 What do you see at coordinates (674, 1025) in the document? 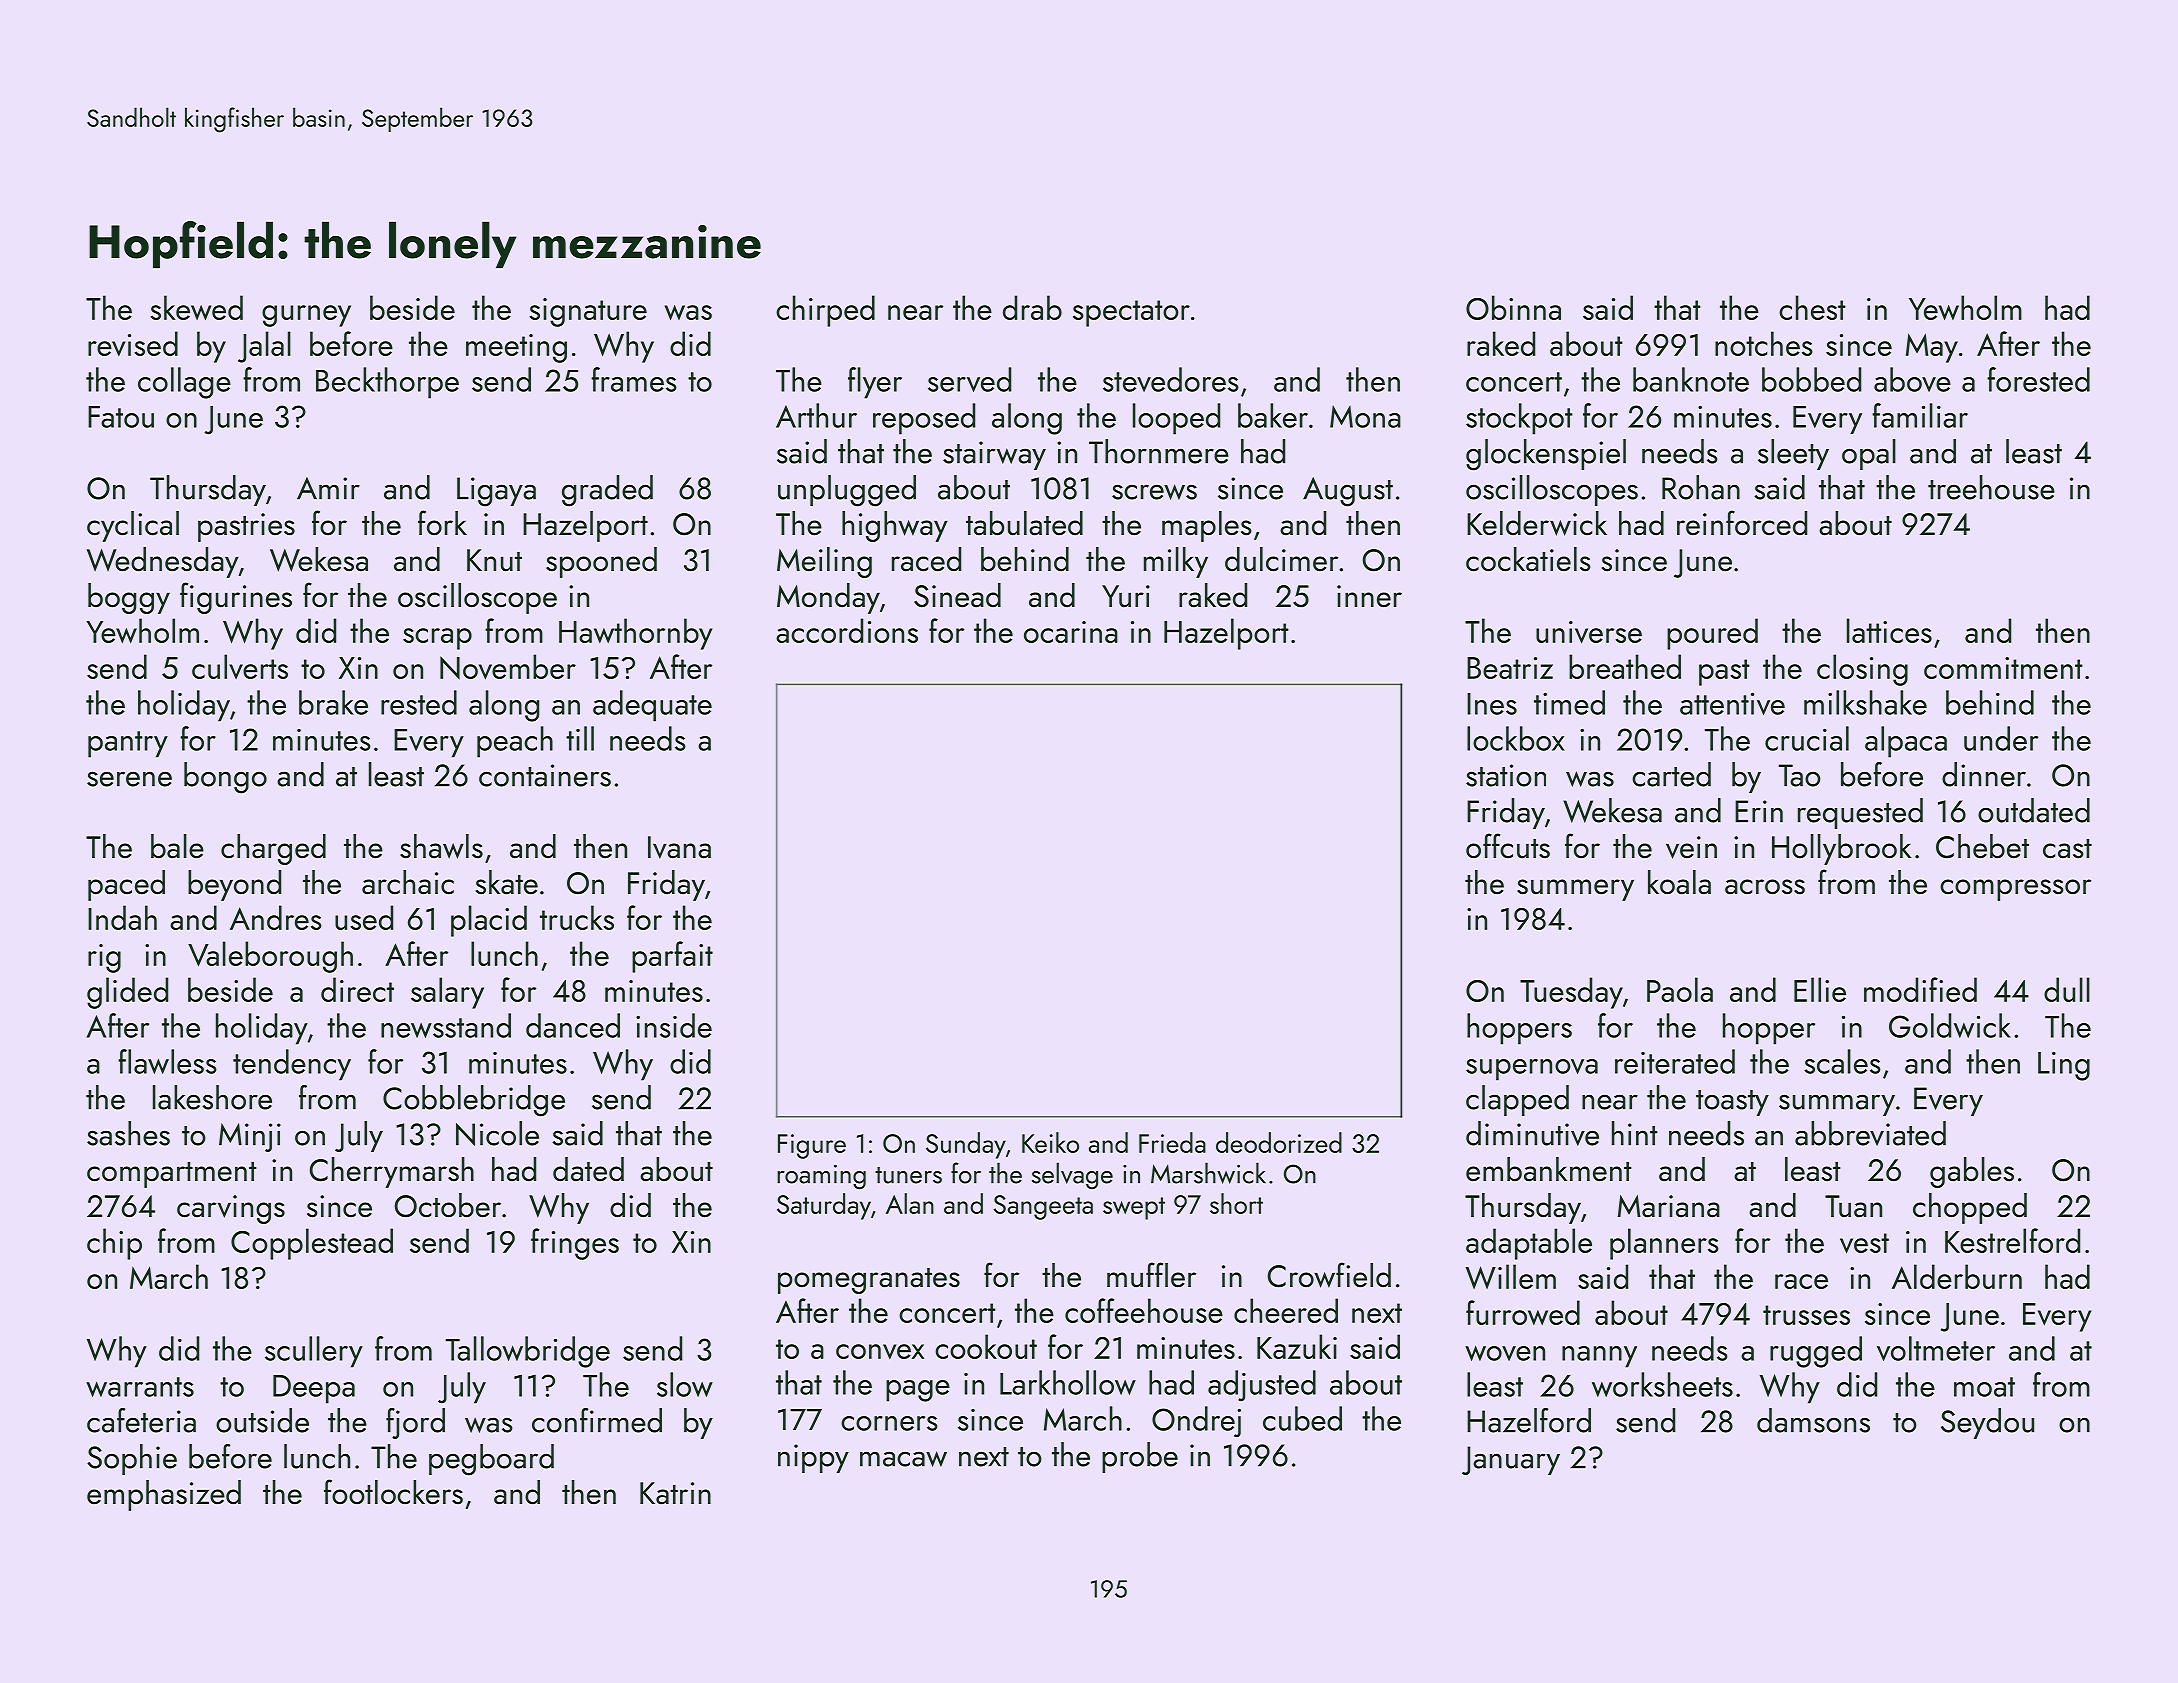
I see `inside` at bounding box center [674, 1025].
